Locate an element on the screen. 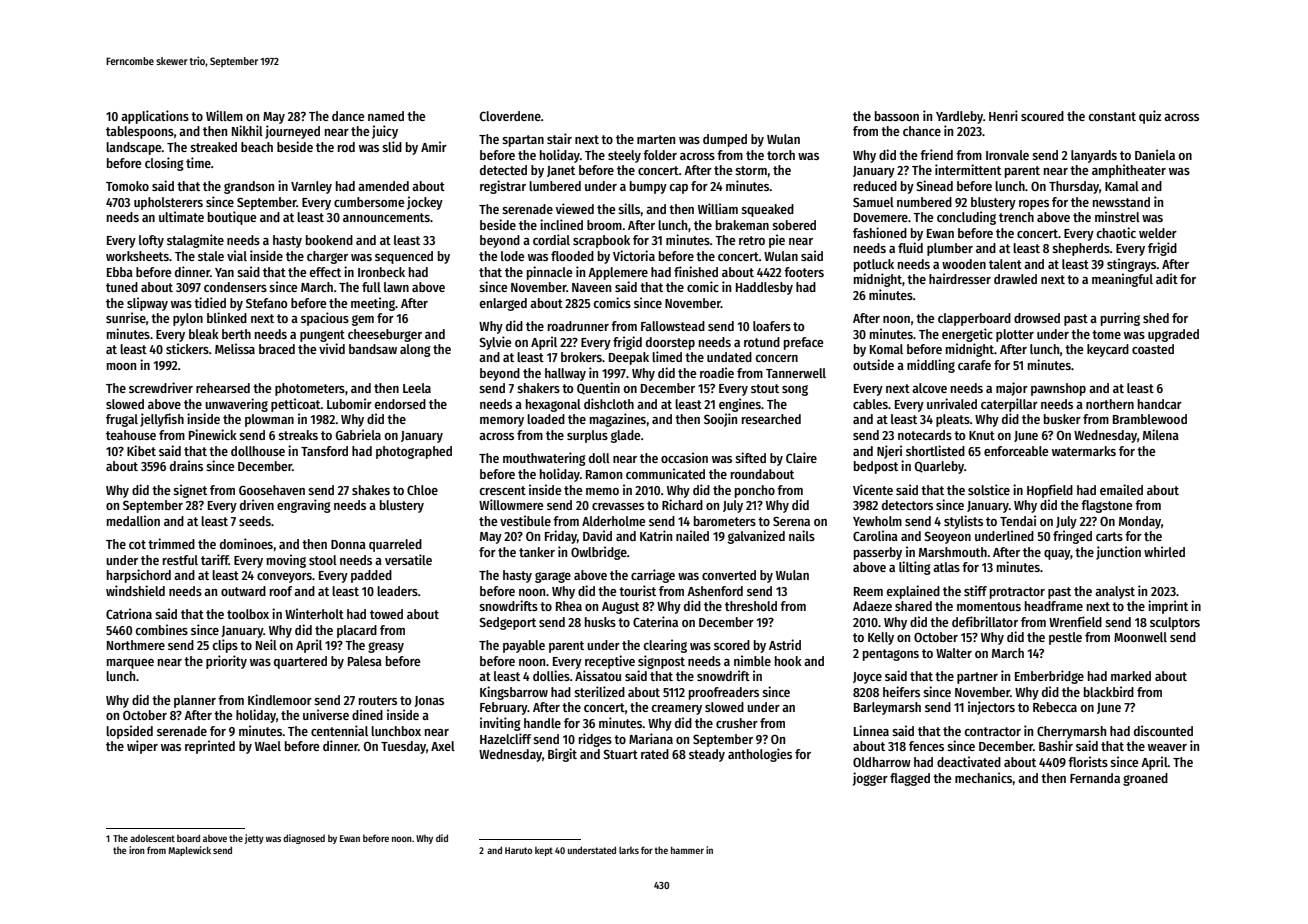 The height and width of the screenshot is (924, 1308). frugal is located at coordinates (122, 420).
